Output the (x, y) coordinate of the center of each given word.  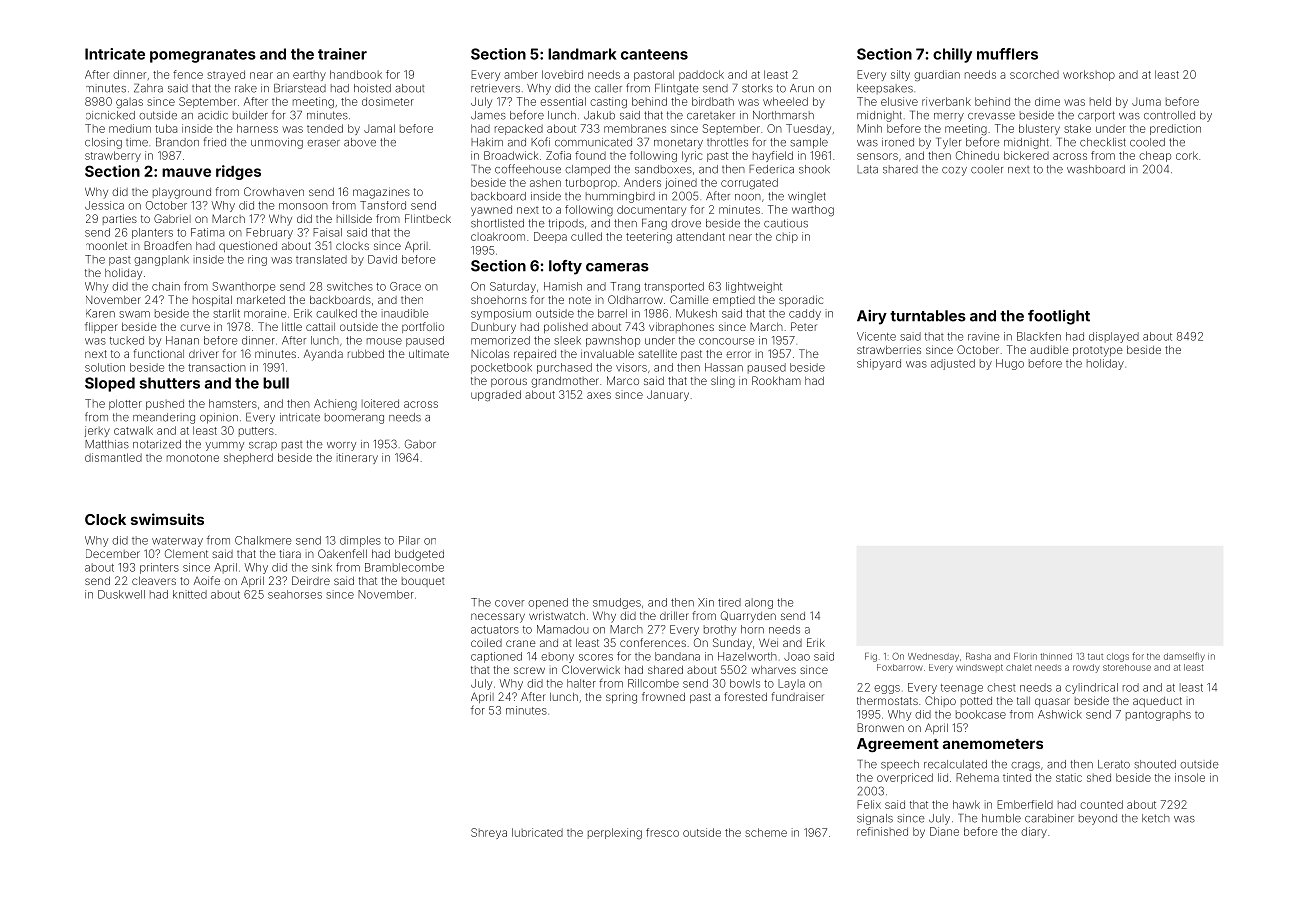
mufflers (1007, 54)
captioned (496, 657)
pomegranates (203, 56)
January (668, 395)
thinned (1056, 656)
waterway (177, 542)
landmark (582, 54)
